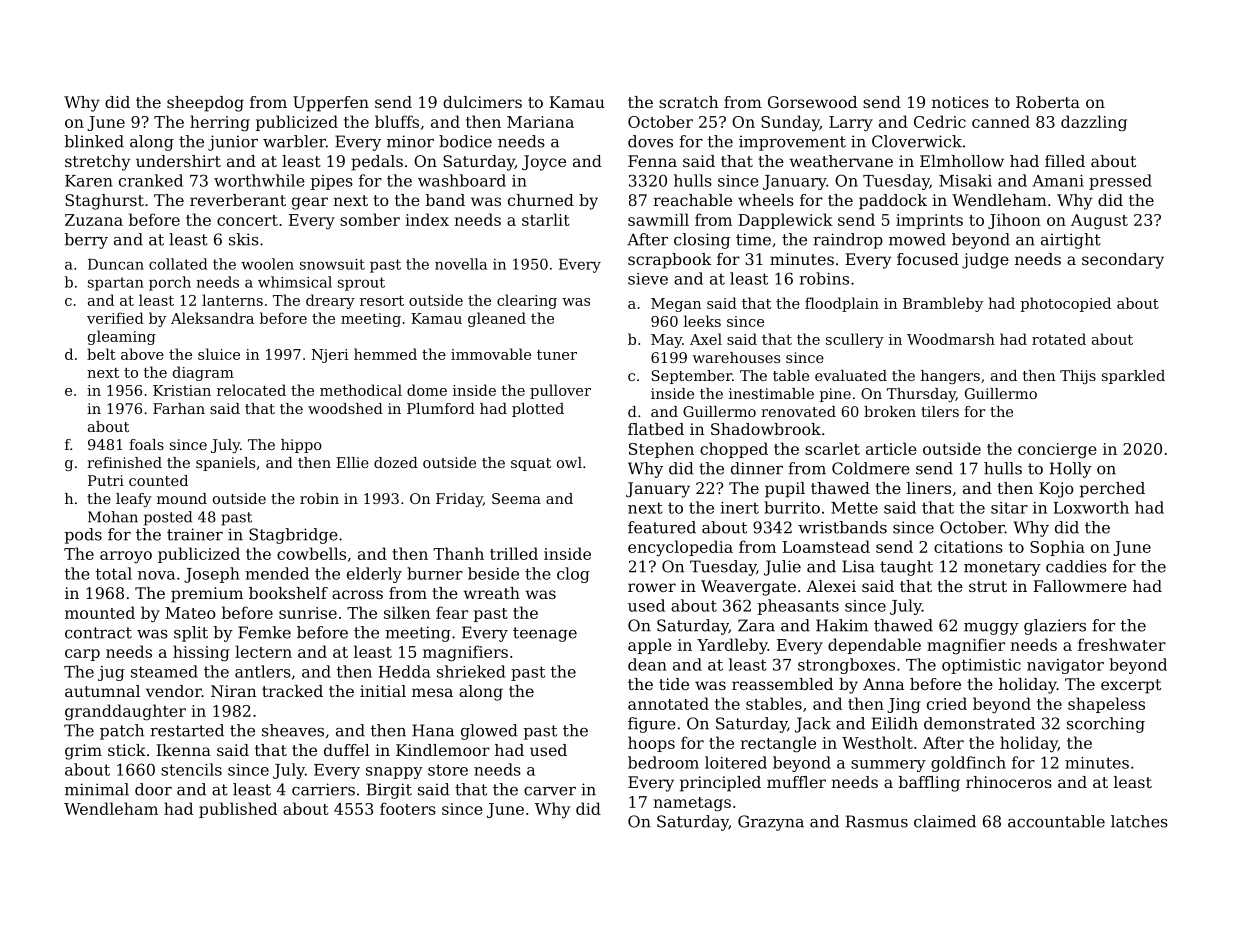  What do you see at coordinates (950, 377) in the image?
I see `hangers` at bounding box center [950, 377].
